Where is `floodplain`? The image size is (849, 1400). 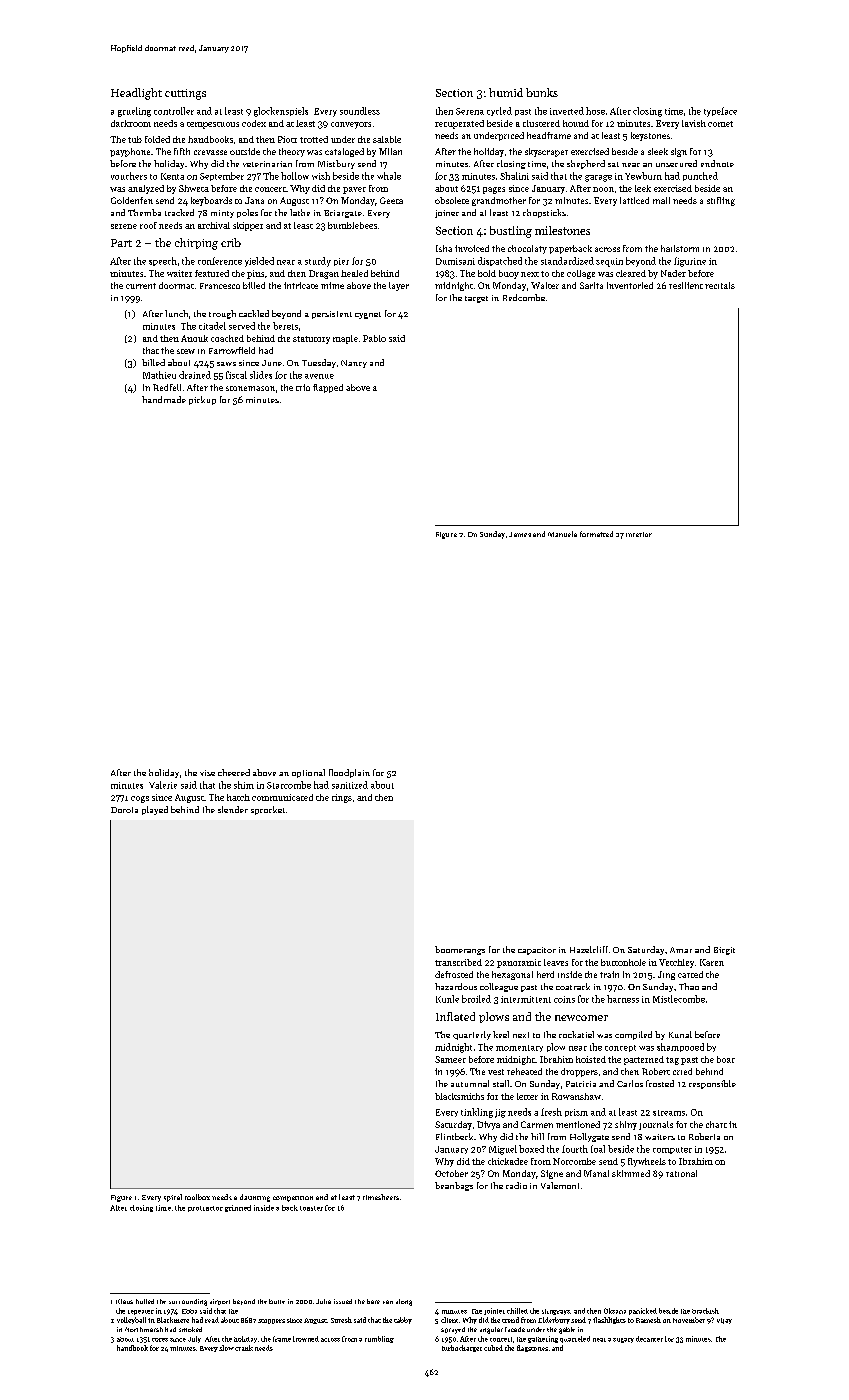 floodplain is located at coordinates (349, 773).
